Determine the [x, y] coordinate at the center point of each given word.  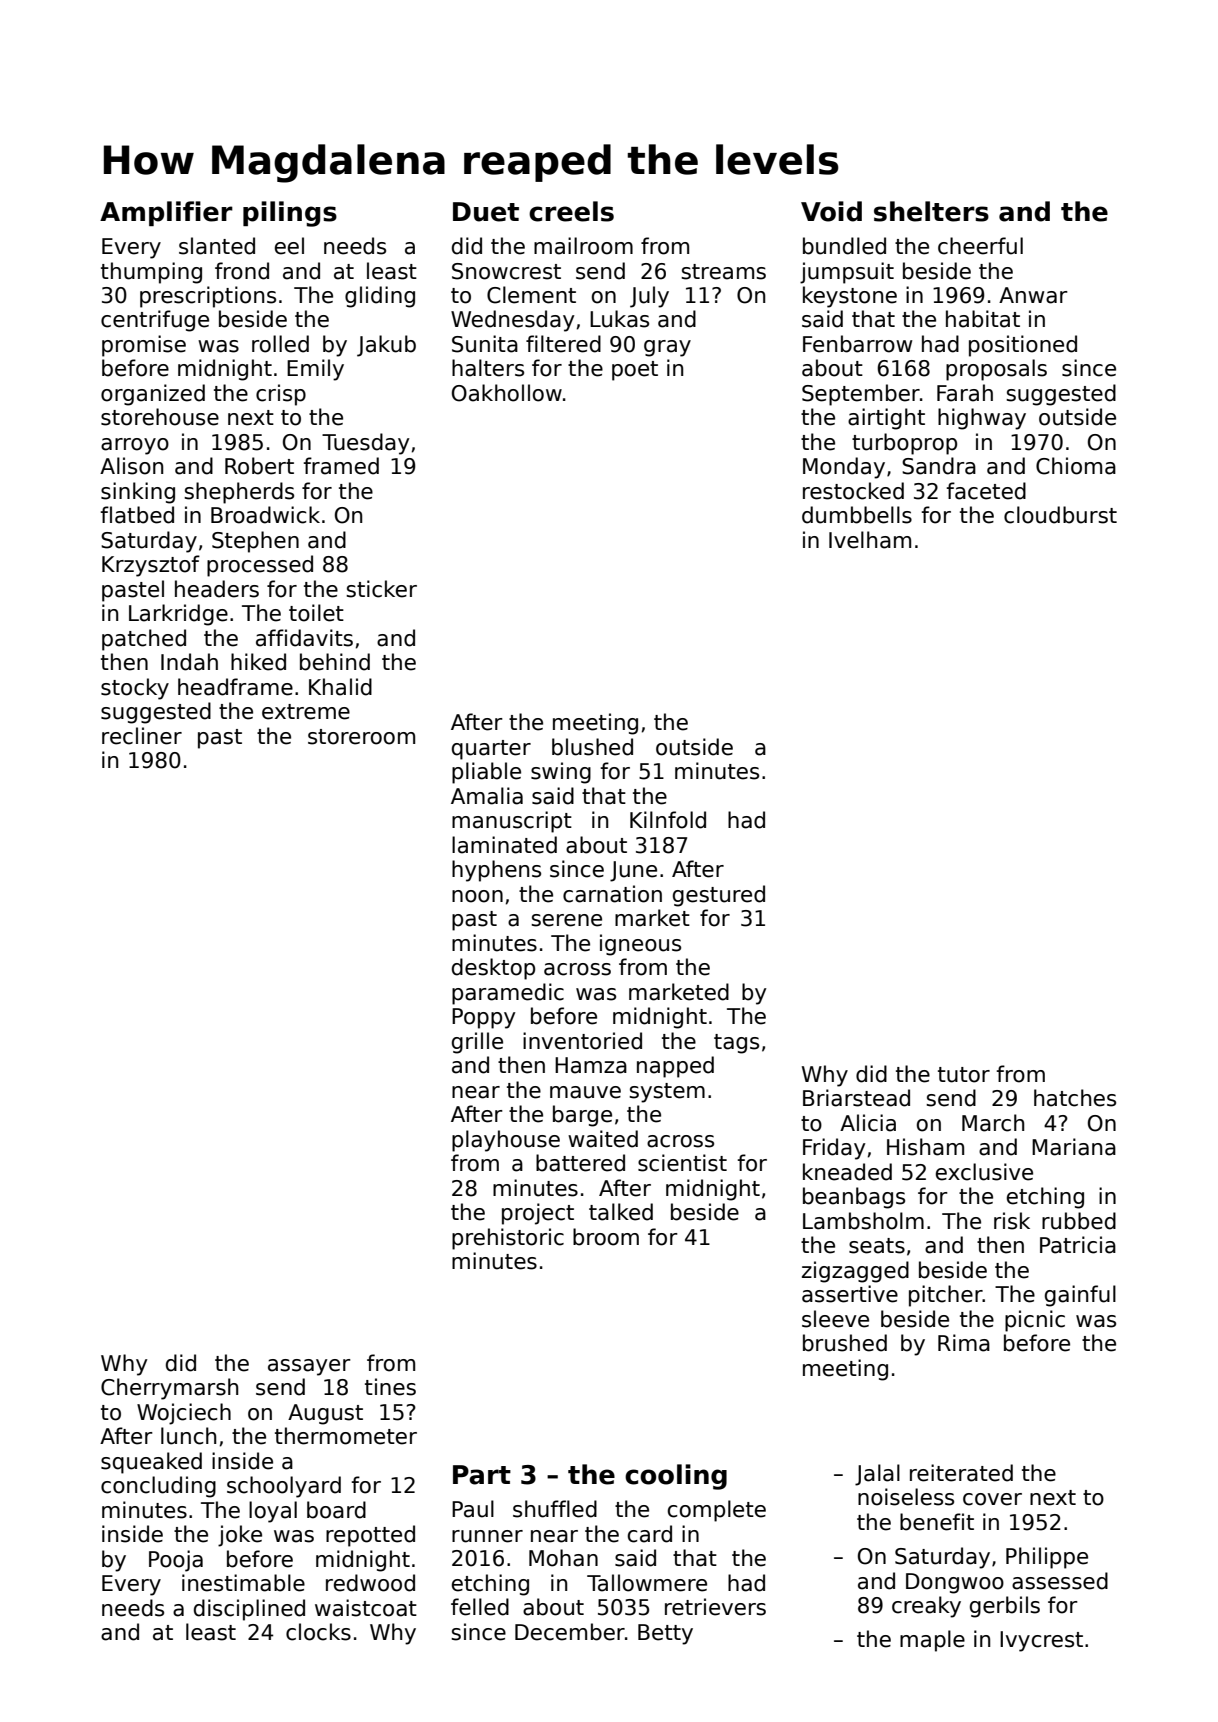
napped [675, 1067]
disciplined [249, 1610]
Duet [486, 212]
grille [477, 1043]
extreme [306, 712]
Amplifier [166, 213]
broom [606, 1237]
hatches [1075, 1098]
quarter [491, 750]
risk [1012, 1221]
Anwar [1033, 295]
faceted [986, 491]
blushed [592, 747]
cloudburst [1060, 515]
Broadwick [265, 515]
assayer [309, 1367]
